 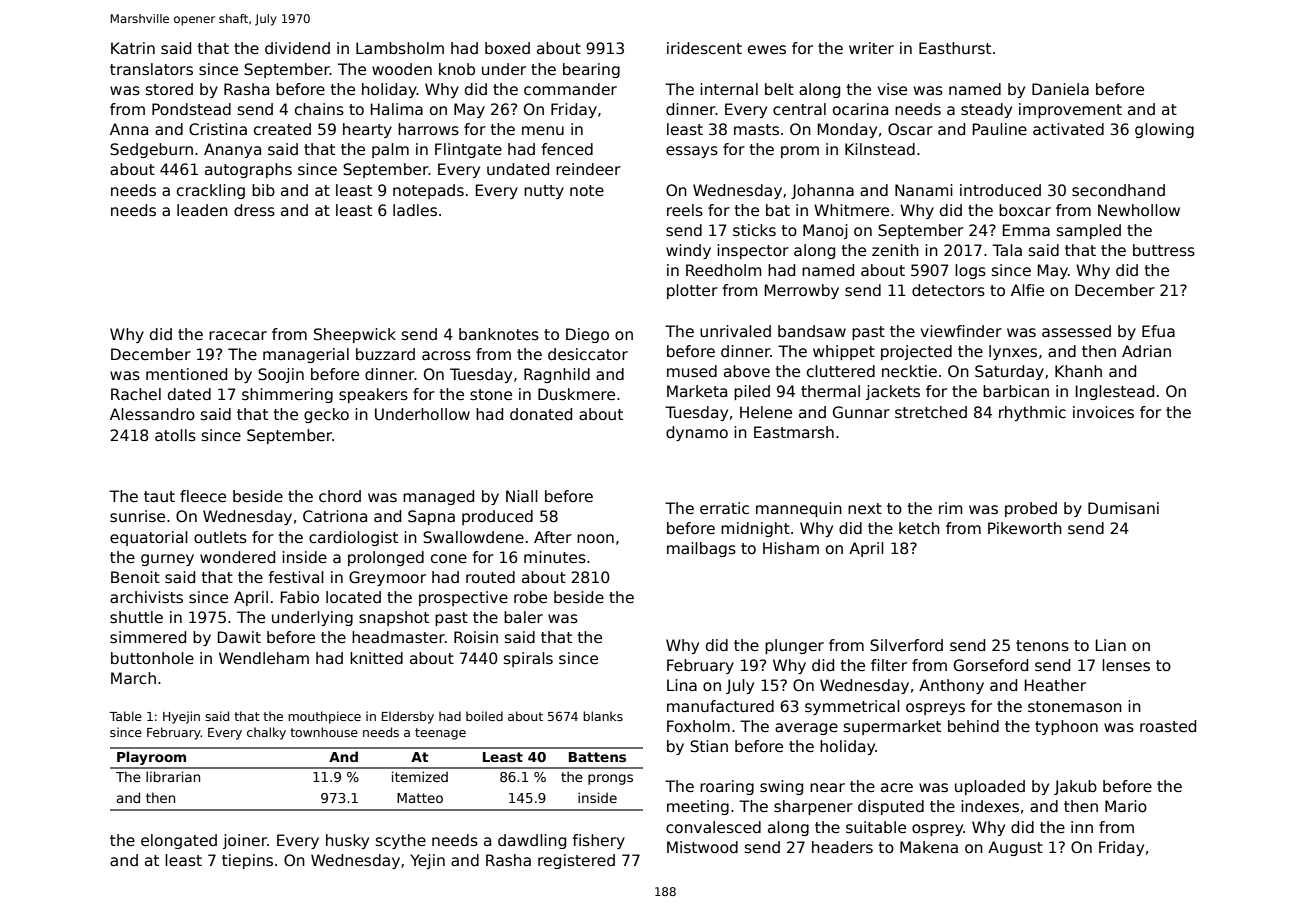 What do you see at coordinates (931, 412) in the screenshot?
I see `stretched` at bounding box center [931, 412].
